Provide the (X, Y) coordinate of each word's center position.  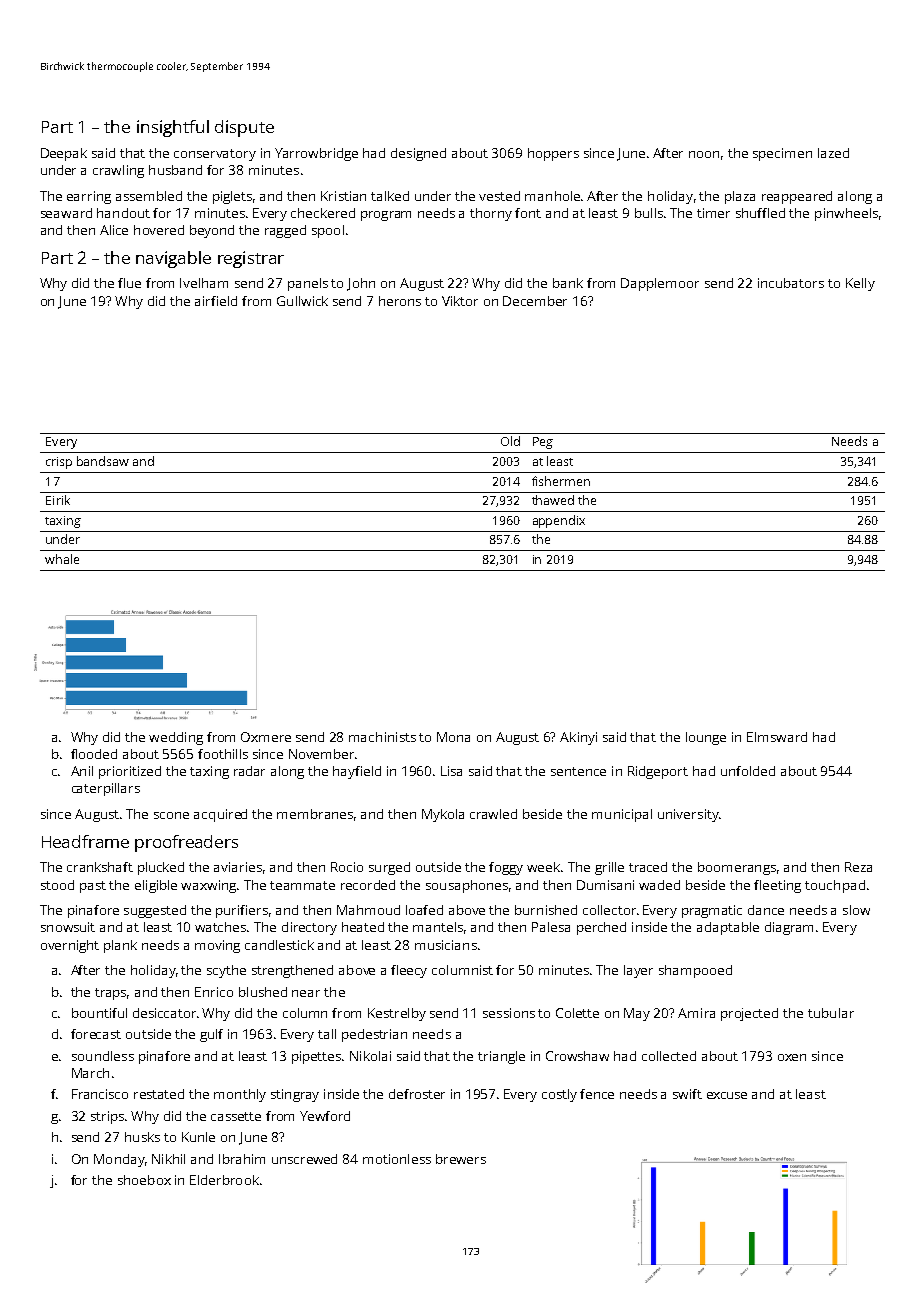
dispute (244, 128)
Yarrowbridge (316, 154)
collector (609, 910)
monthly (240, 1095)
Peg (543, 443)
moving (217, 946)
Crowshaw (577, 1056)
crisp (59, 463)
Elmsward (777, 737)
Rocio (347, 867)
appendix (559, 521)
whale (62, 559)
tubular (831, 1013)
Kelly (860, 284)
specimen (782, 154)
